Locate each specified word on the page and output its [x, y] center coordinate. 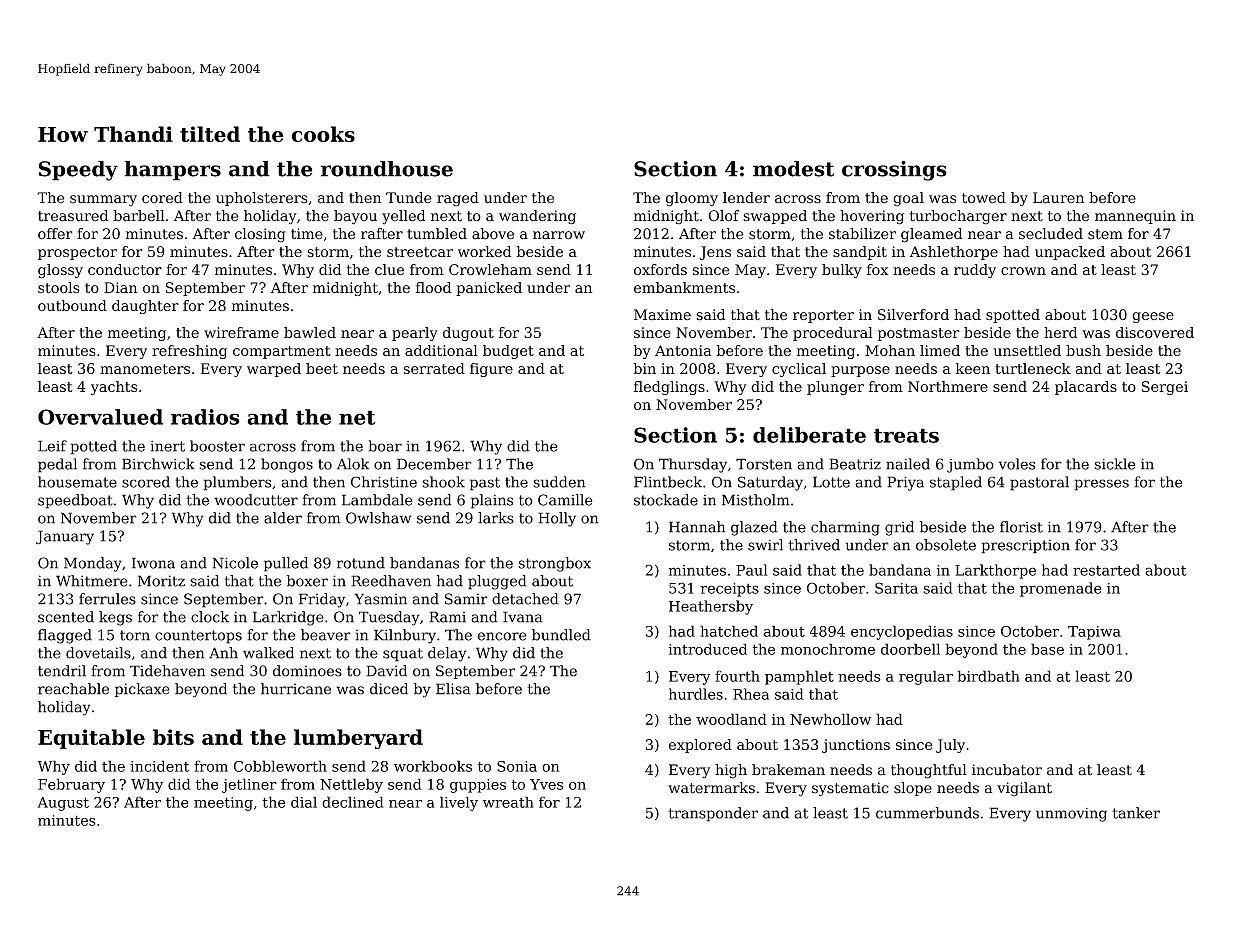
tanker [1136, 813]
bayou [355, 217]
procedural [832, 334]
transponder [713, 814]
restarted [1106, 570]
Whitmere [92, 581]
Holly [557, 519]
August [63, 804]
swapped [775, 217]
